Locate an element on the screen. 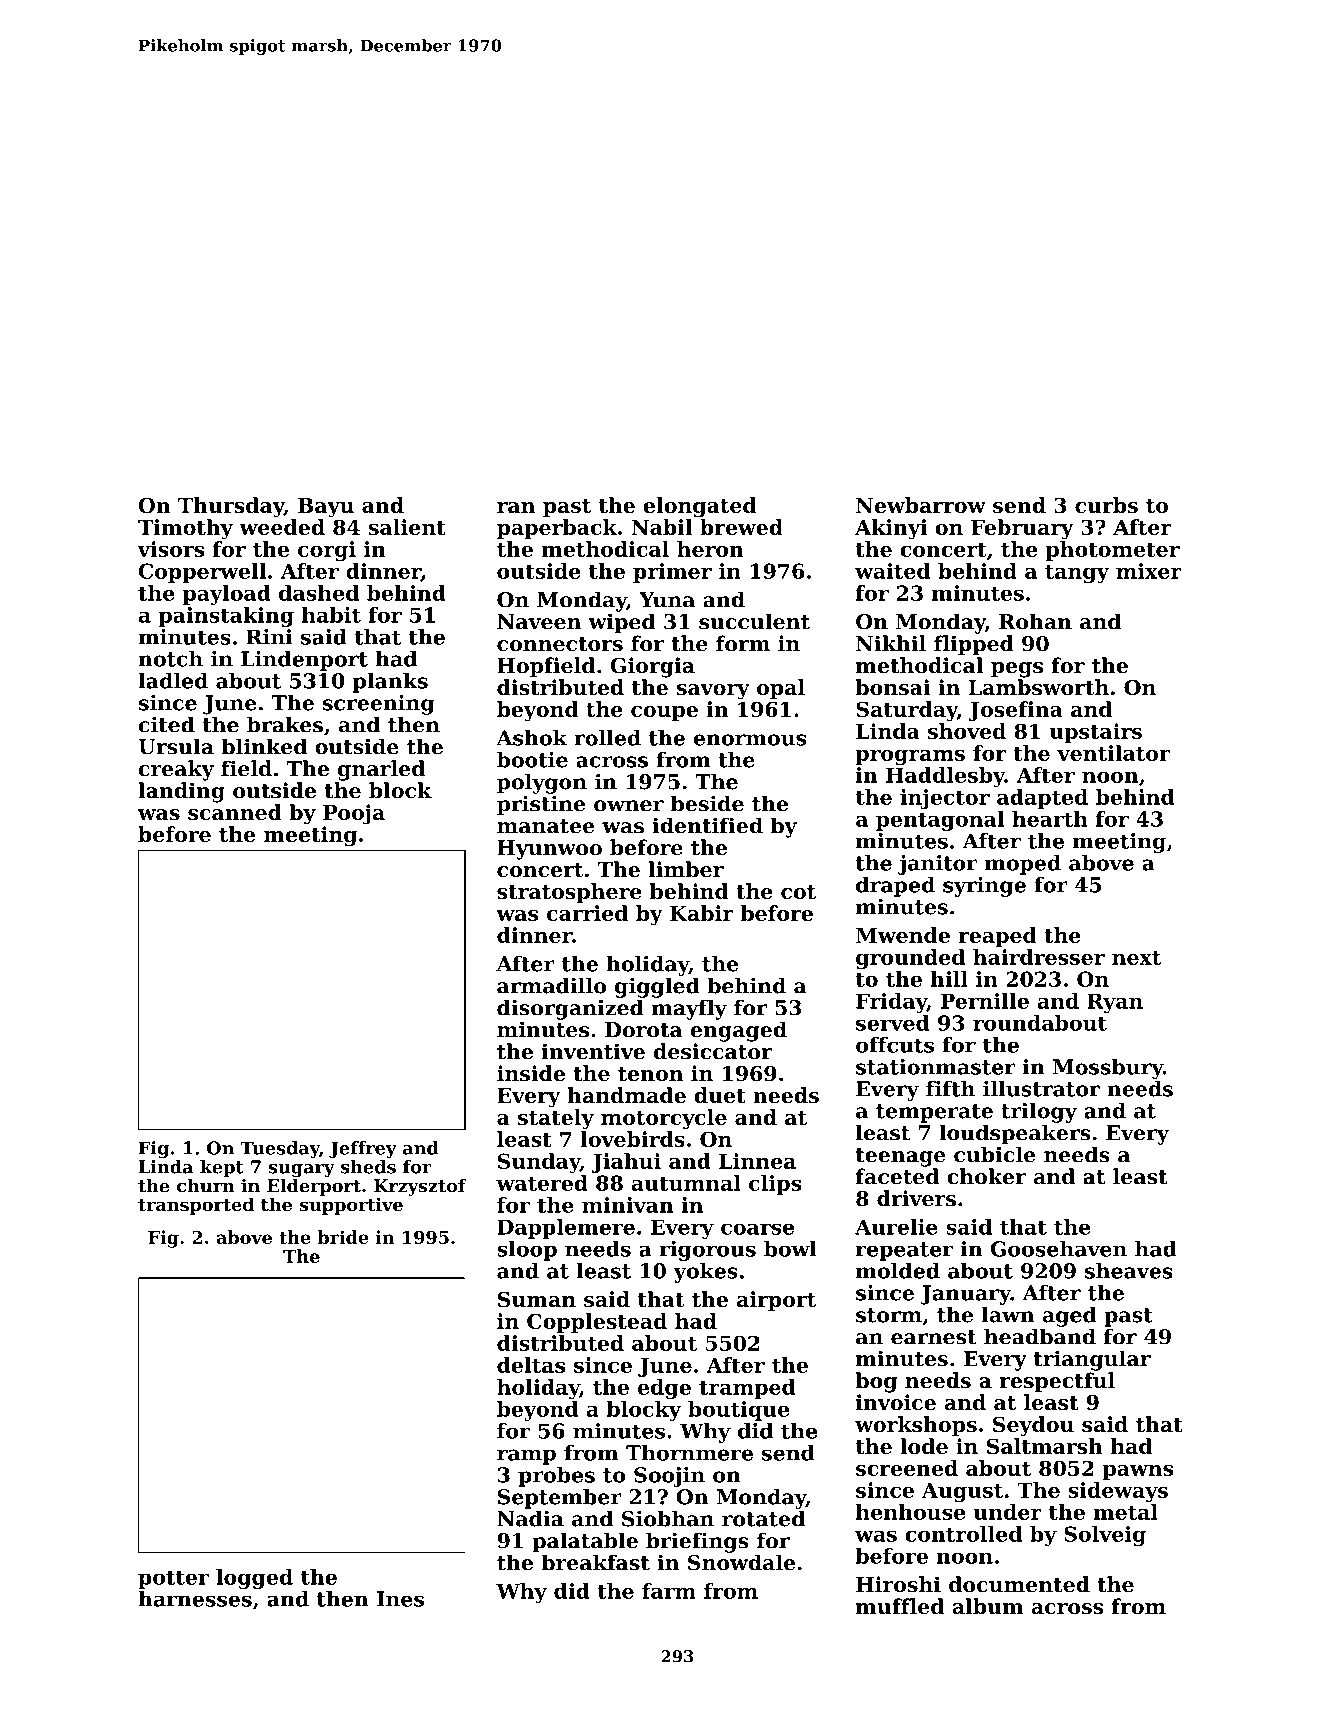 The height and width of the screenshot is (1709, 1321). pegs is located at coordinates (1017, 670).
